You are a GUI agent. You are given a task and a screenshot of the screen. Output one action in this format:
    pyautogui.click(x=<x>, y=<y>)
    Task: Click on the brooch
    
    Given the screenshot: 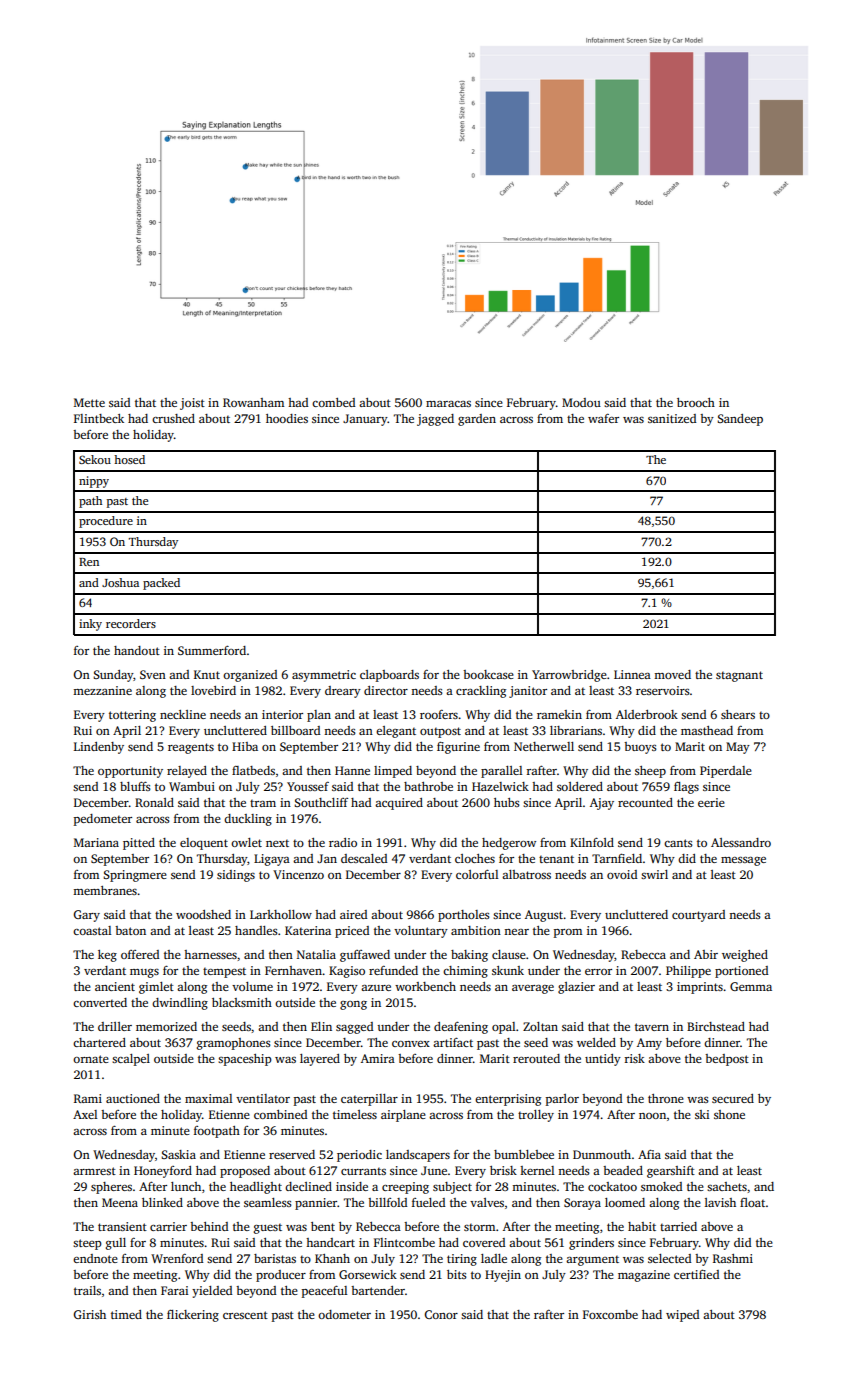 What is the action you would take?
    pyautogui.click(x=696, y=402)
